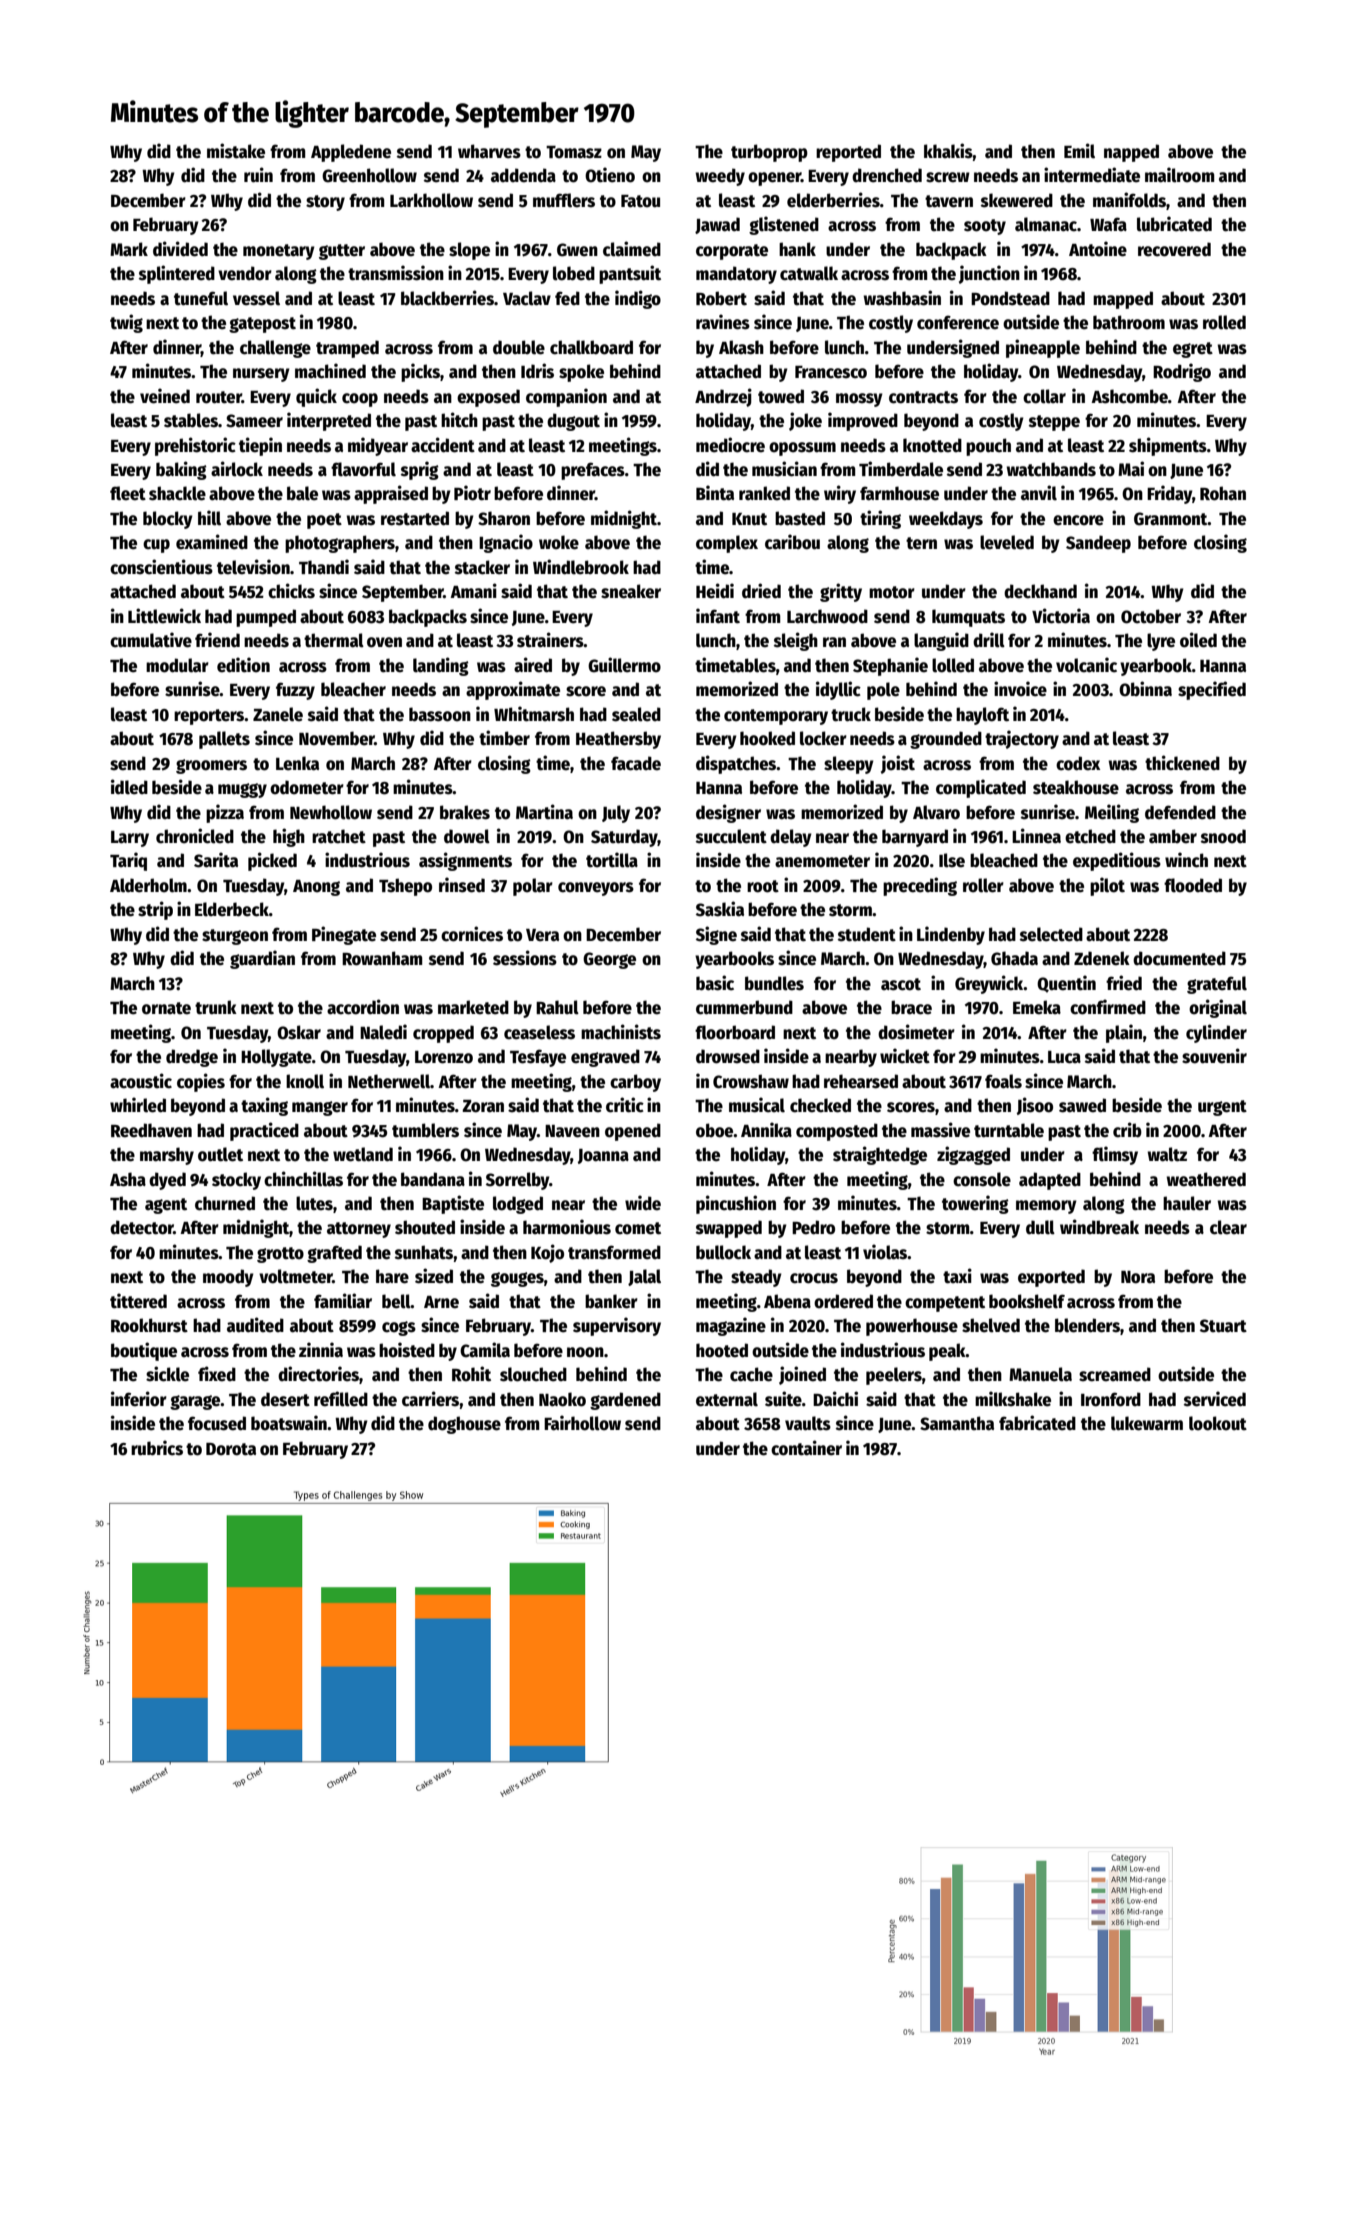  What do you see at coordinates (129, 787) in the document?
I see `idled` at bounding box center [129, 787].
